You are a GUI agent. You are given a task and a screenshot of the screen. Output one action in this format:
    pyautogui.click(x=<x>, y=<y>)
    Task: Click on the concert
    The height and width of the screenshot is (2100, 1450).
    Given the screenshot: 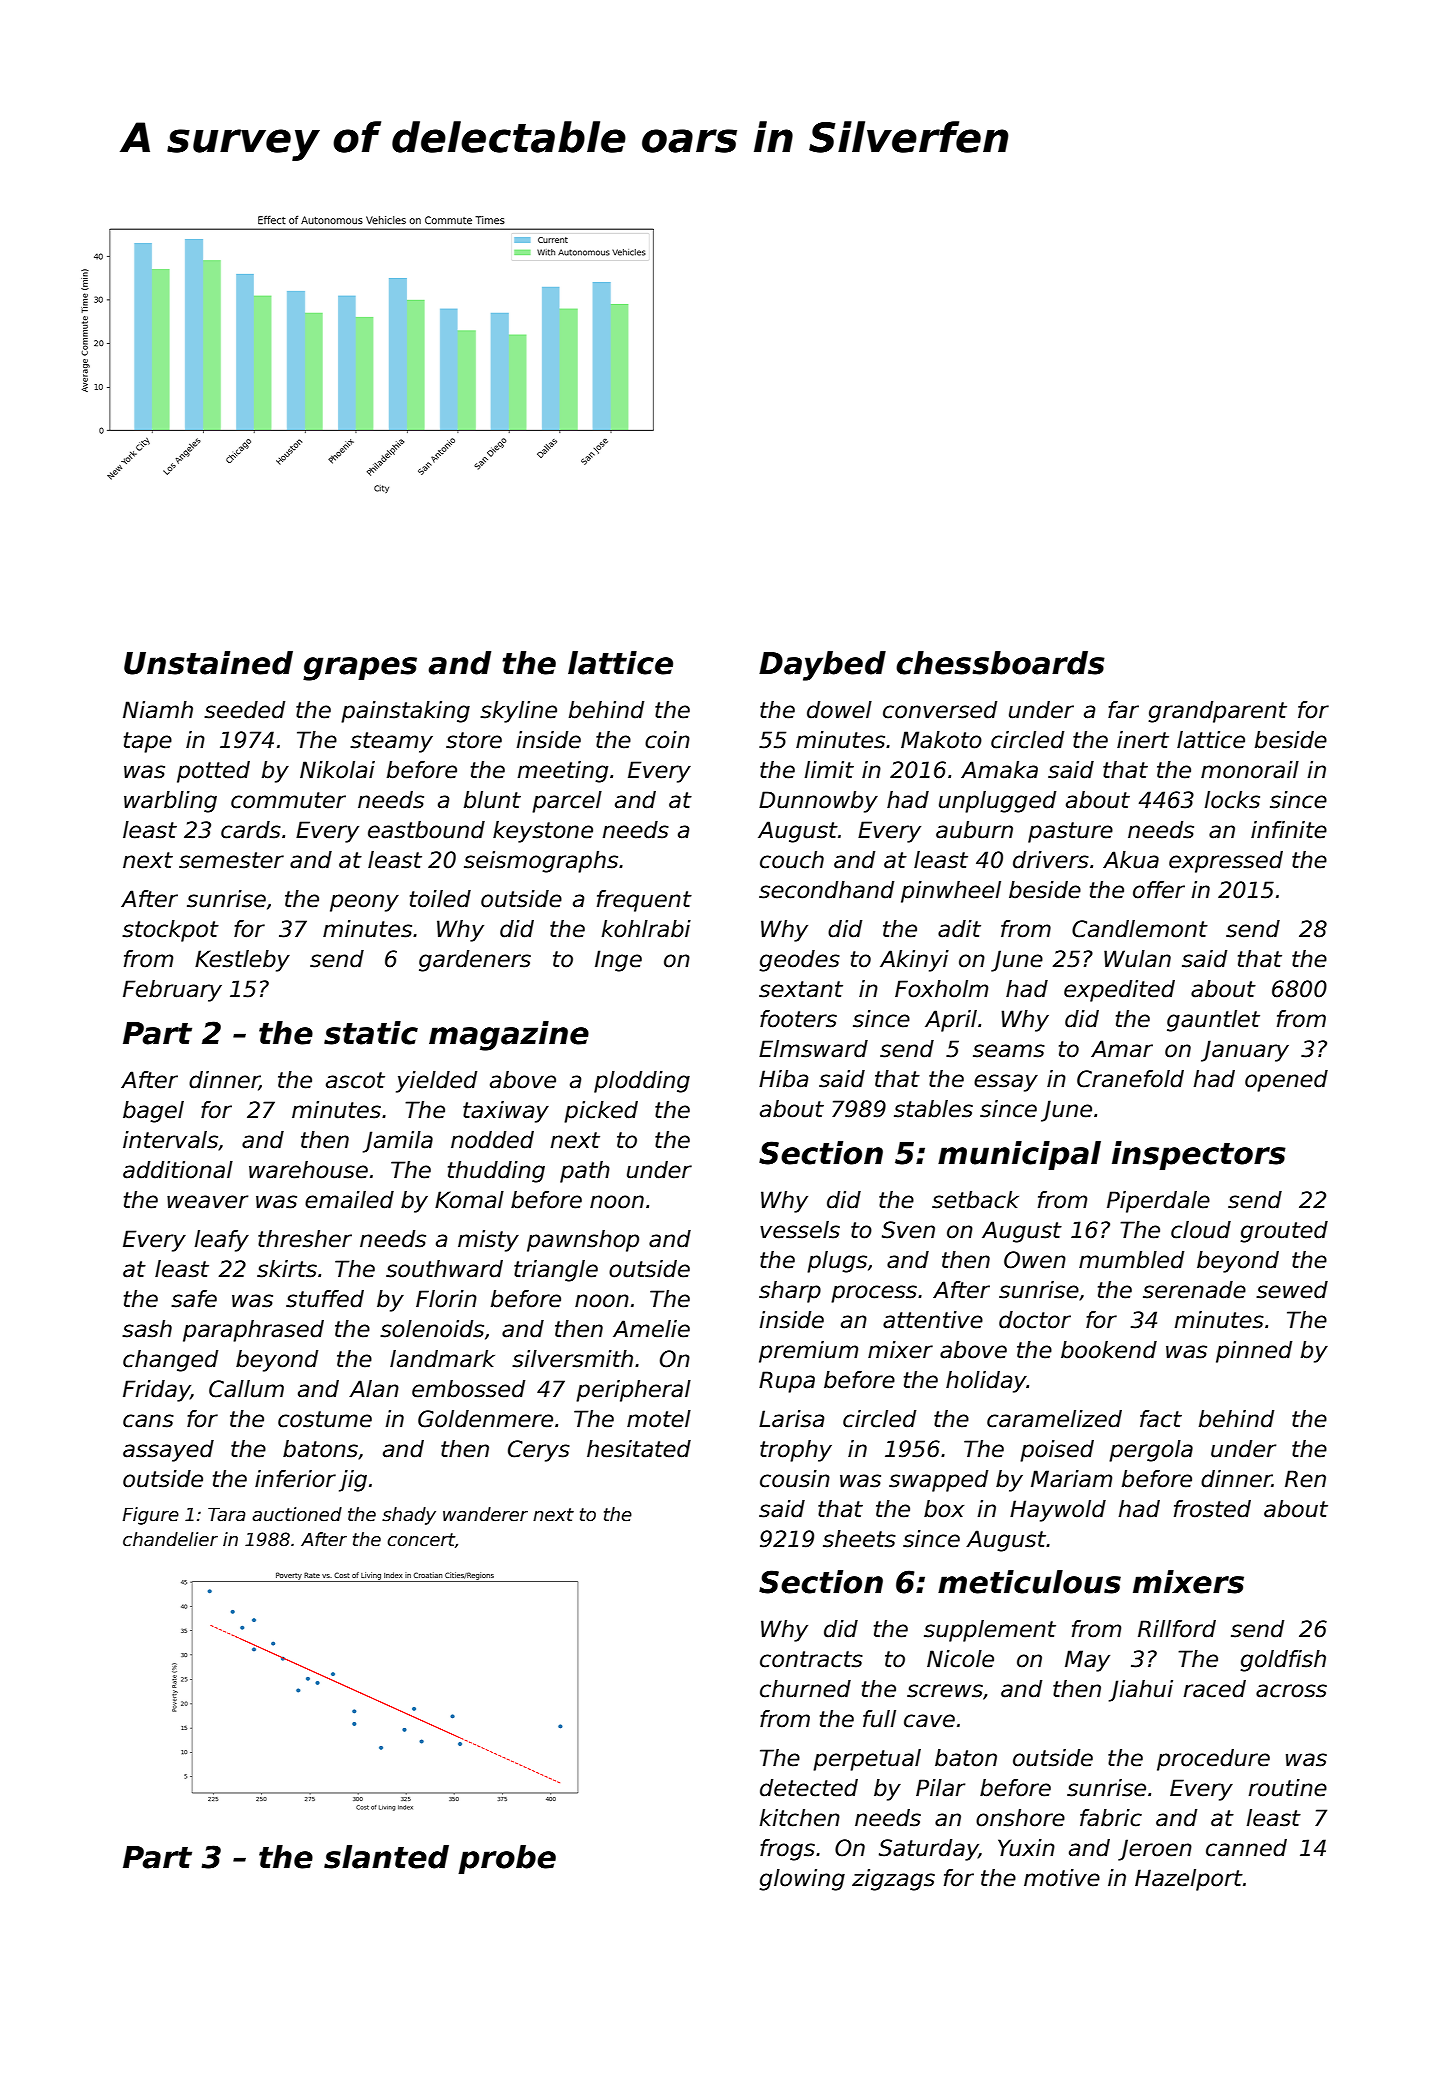 What is the action you would take?
    pyautogui.click(x=421, y=1540)
